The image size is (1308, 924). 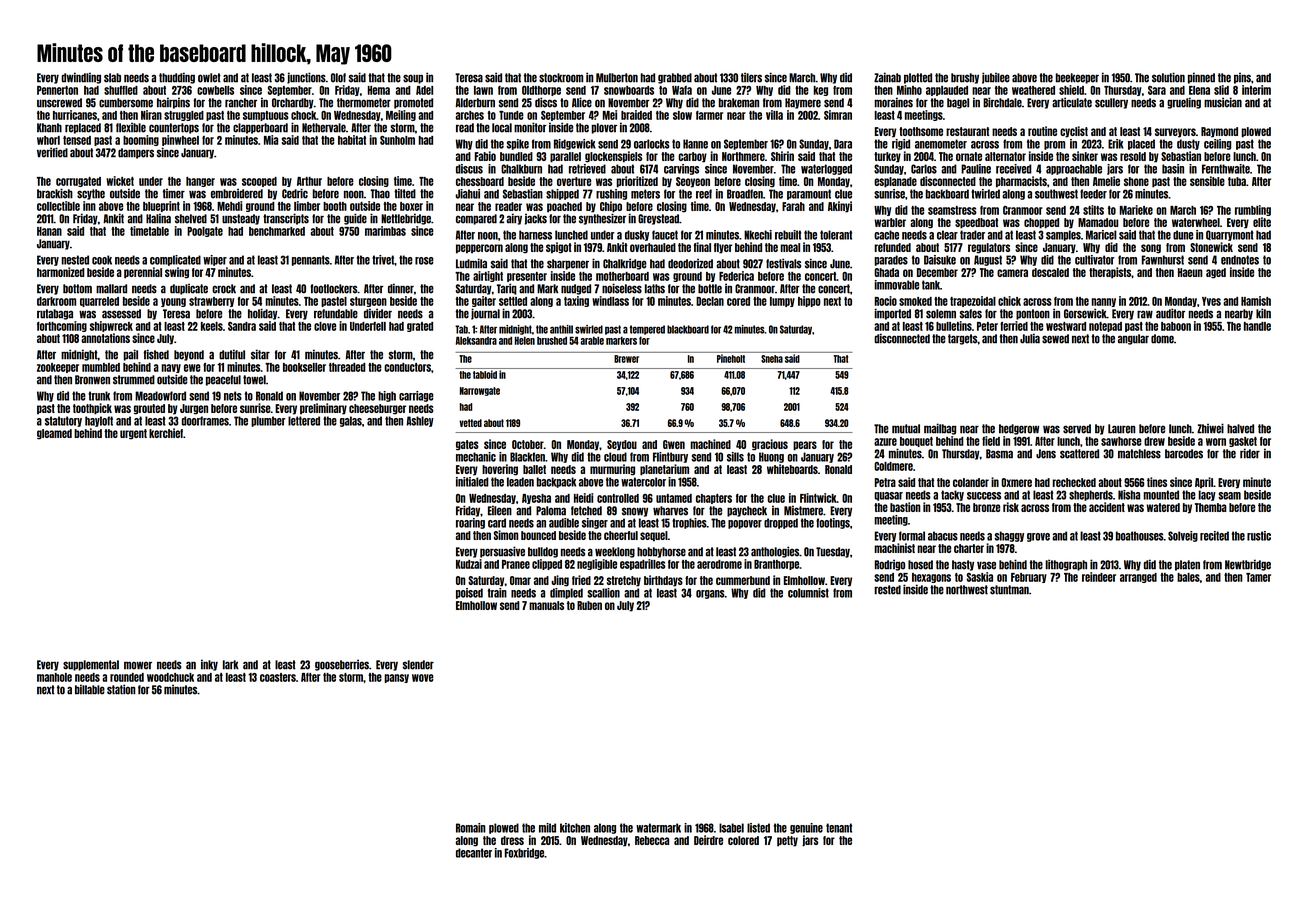 What do you see at coordinates (166, 433) in the image?
I see `kerchief` at bounding box center [166, 433].
